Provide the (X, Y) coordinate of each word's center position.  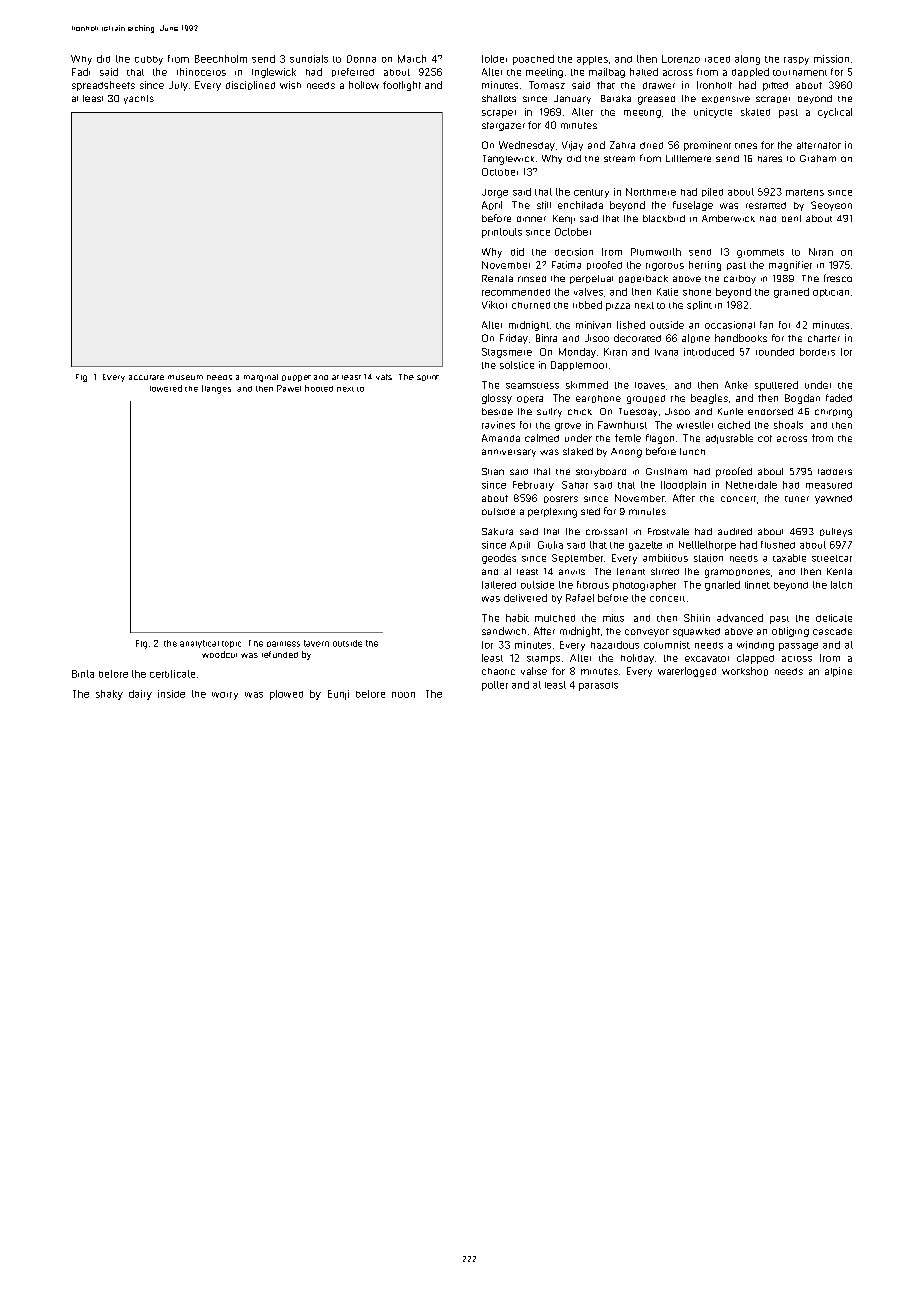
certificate (172, 674)
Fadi (81, 72)
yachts (139, 99)
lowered (166, 388)
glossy (497, 399)
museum (185, 377)
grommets (760, 253)
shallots (499, 98)
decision (574, 252)
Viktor (494, 305)
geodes (499, 559)
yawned (833, 499)
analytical (199, 644)
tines (746, 146)
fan (766, 325)
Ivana (666, 352)
